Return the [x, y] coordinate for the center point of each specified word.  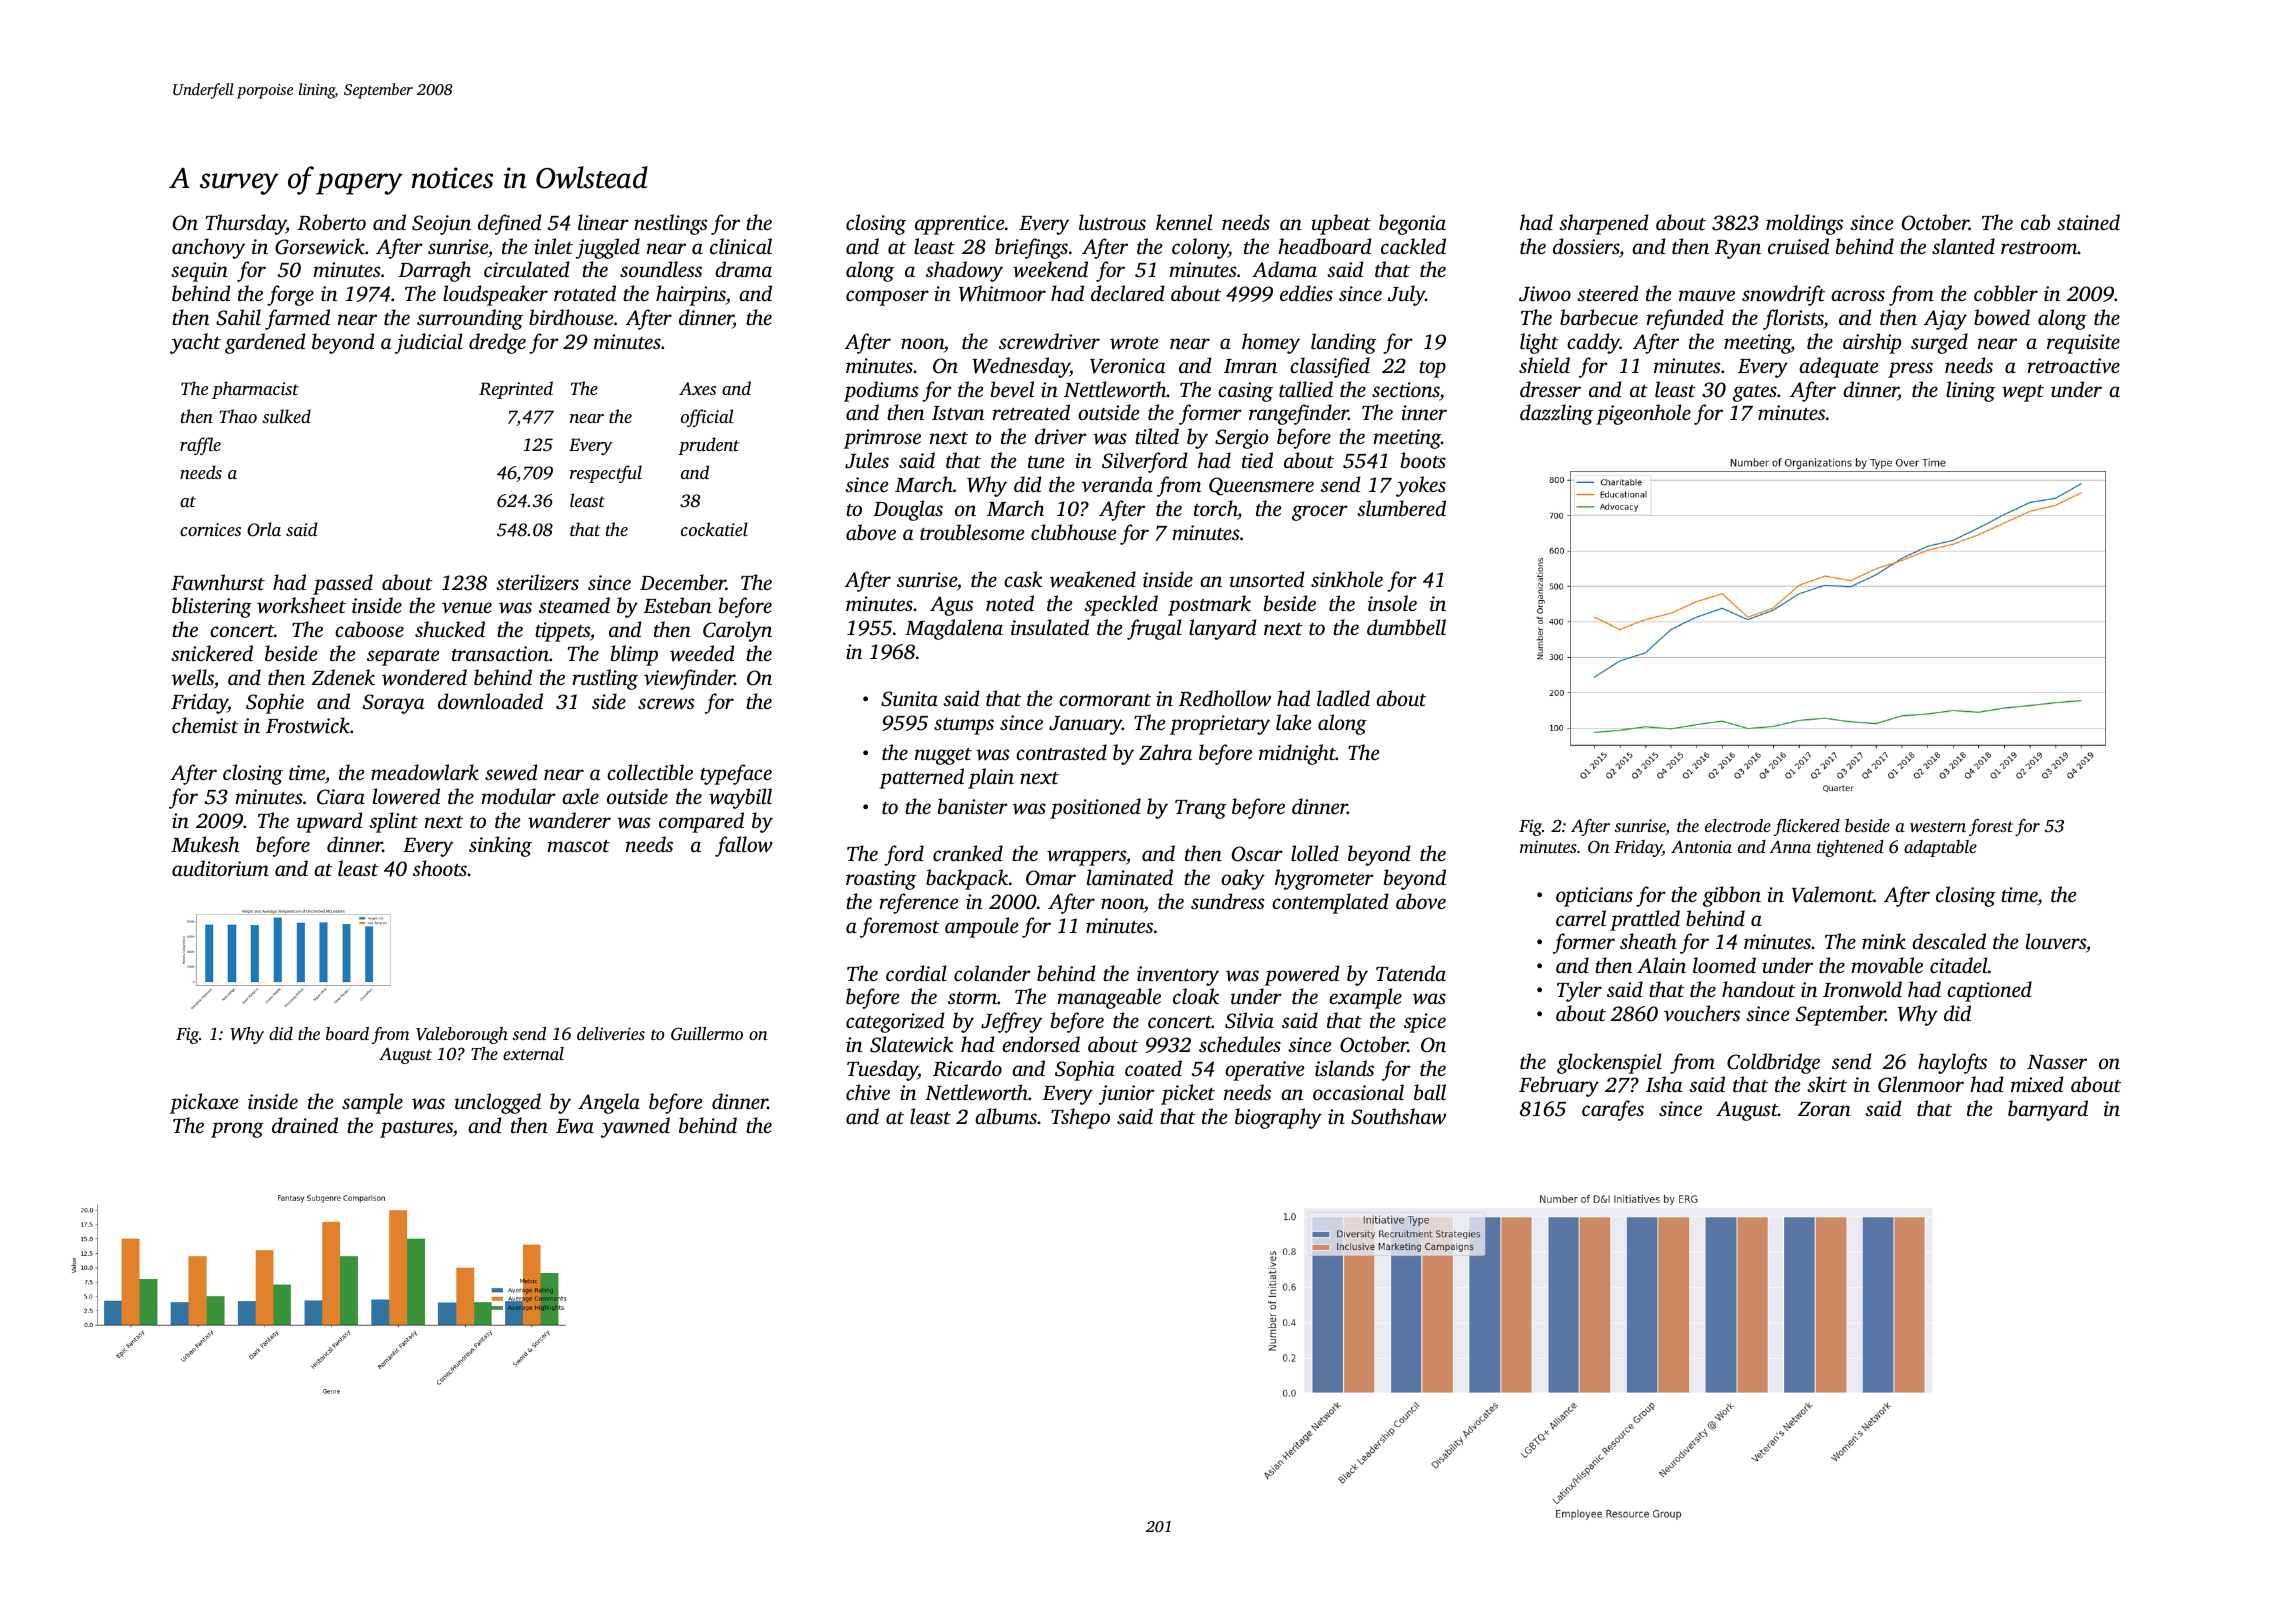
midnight [1297, 754]
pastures [416, 1129]
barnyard [2048, 1110]
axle [580, 796]
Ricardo [967, 1068]
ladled [1343, 698]
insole [1392, 603]
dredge [497, 343]
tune [1046, 462]
